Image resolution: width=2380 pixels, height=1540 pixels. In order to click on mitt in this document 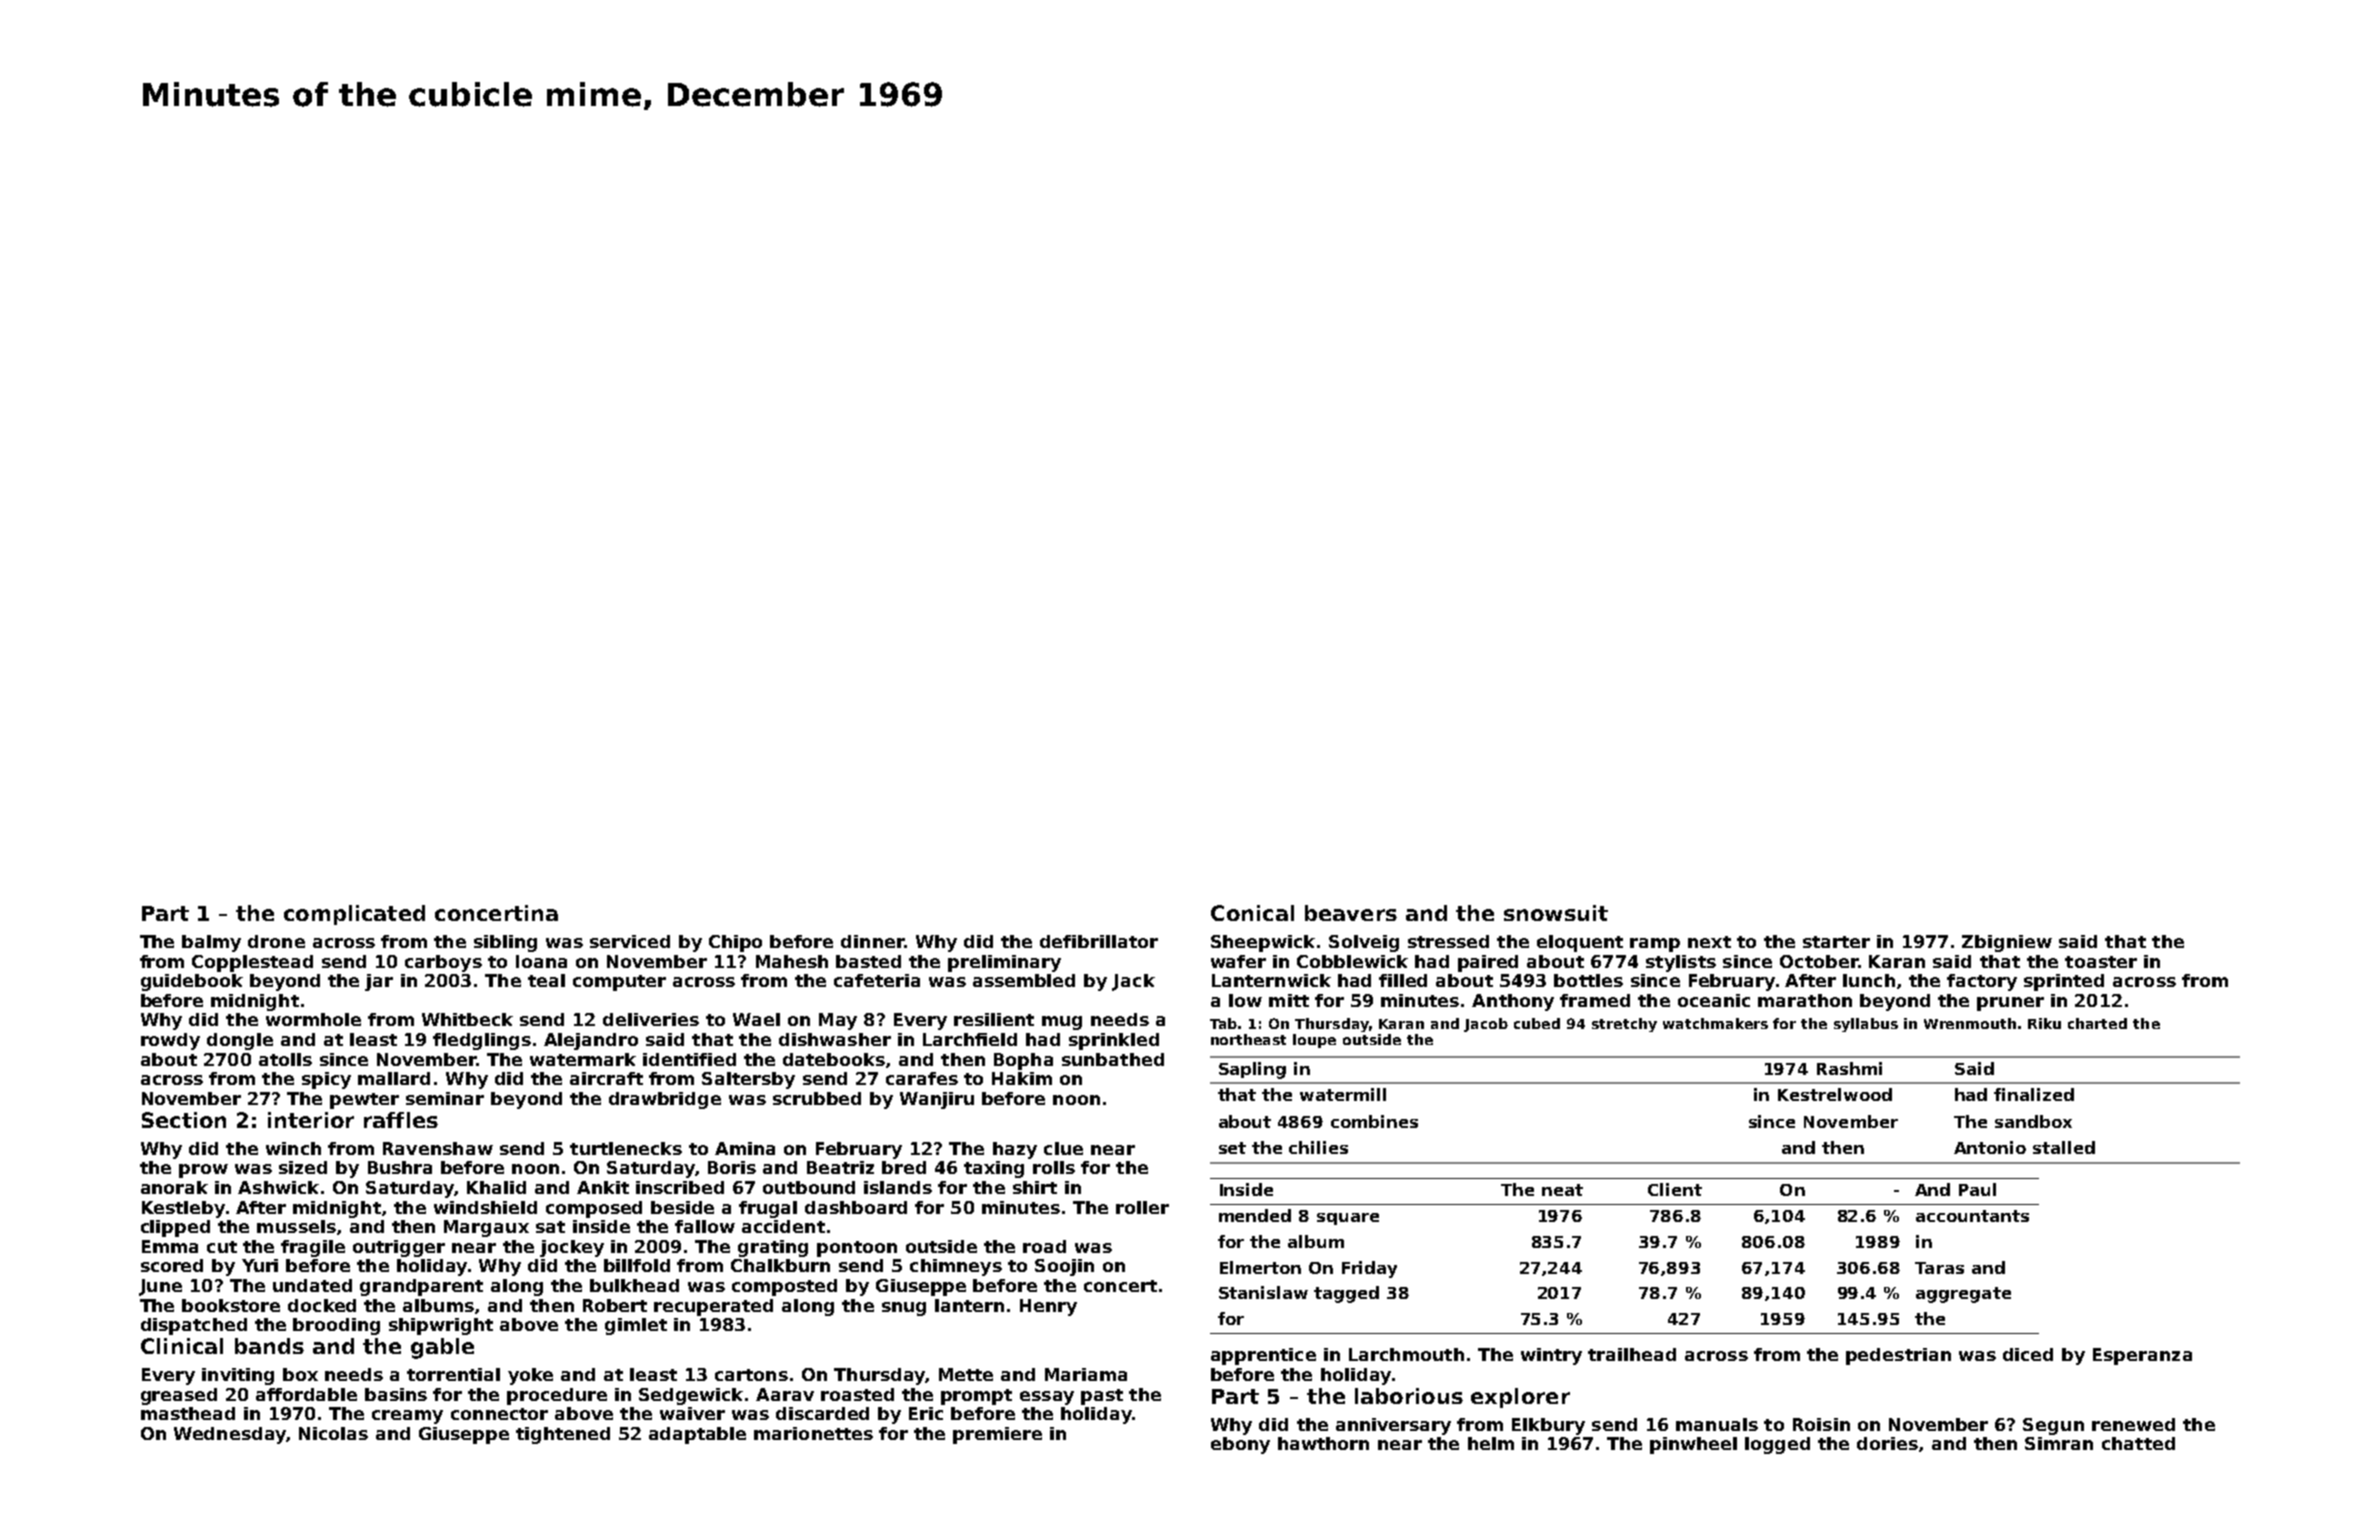, I will do `click(1289, 1000)`.
